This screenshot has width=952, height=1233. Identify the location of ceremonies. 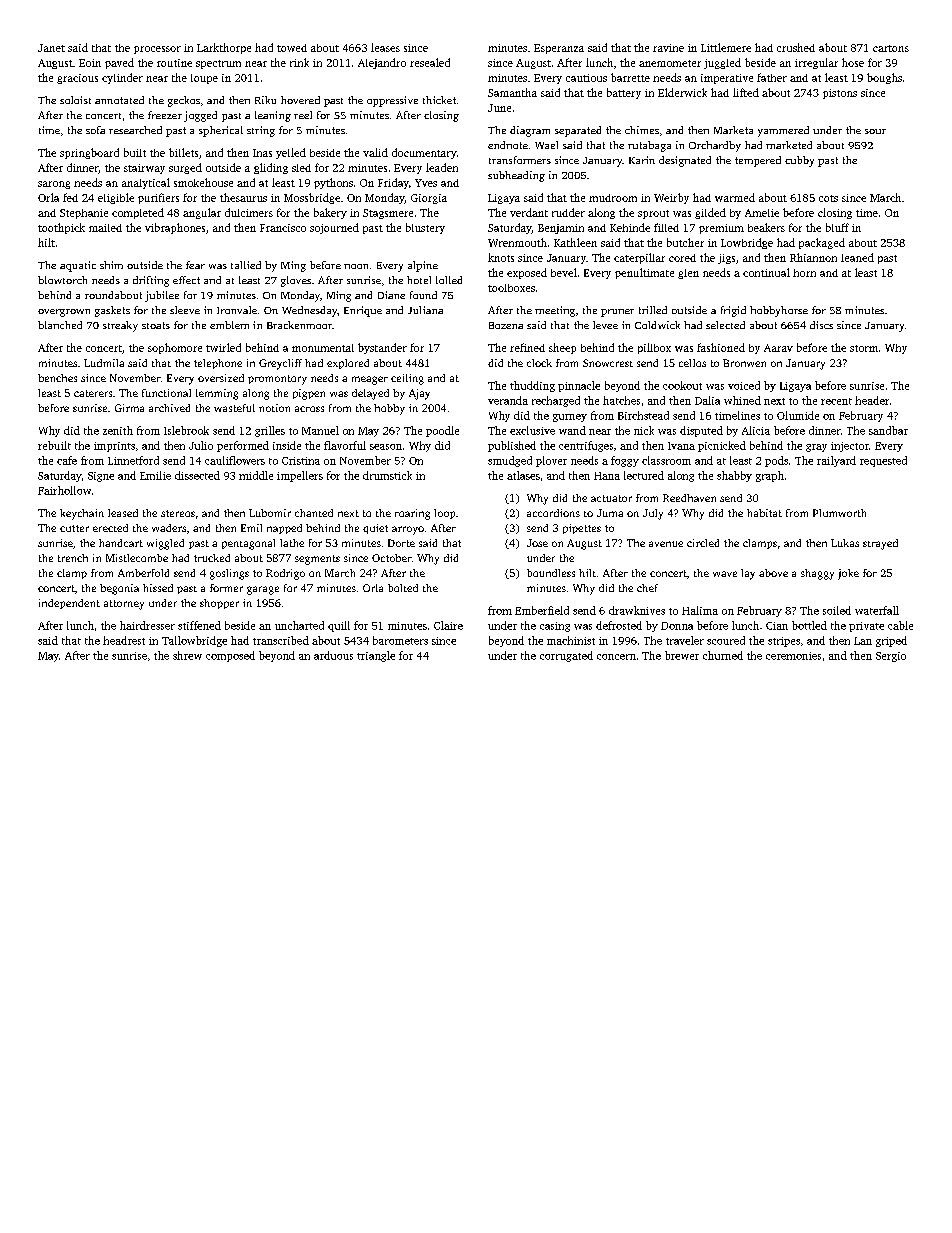
(793, 656).
